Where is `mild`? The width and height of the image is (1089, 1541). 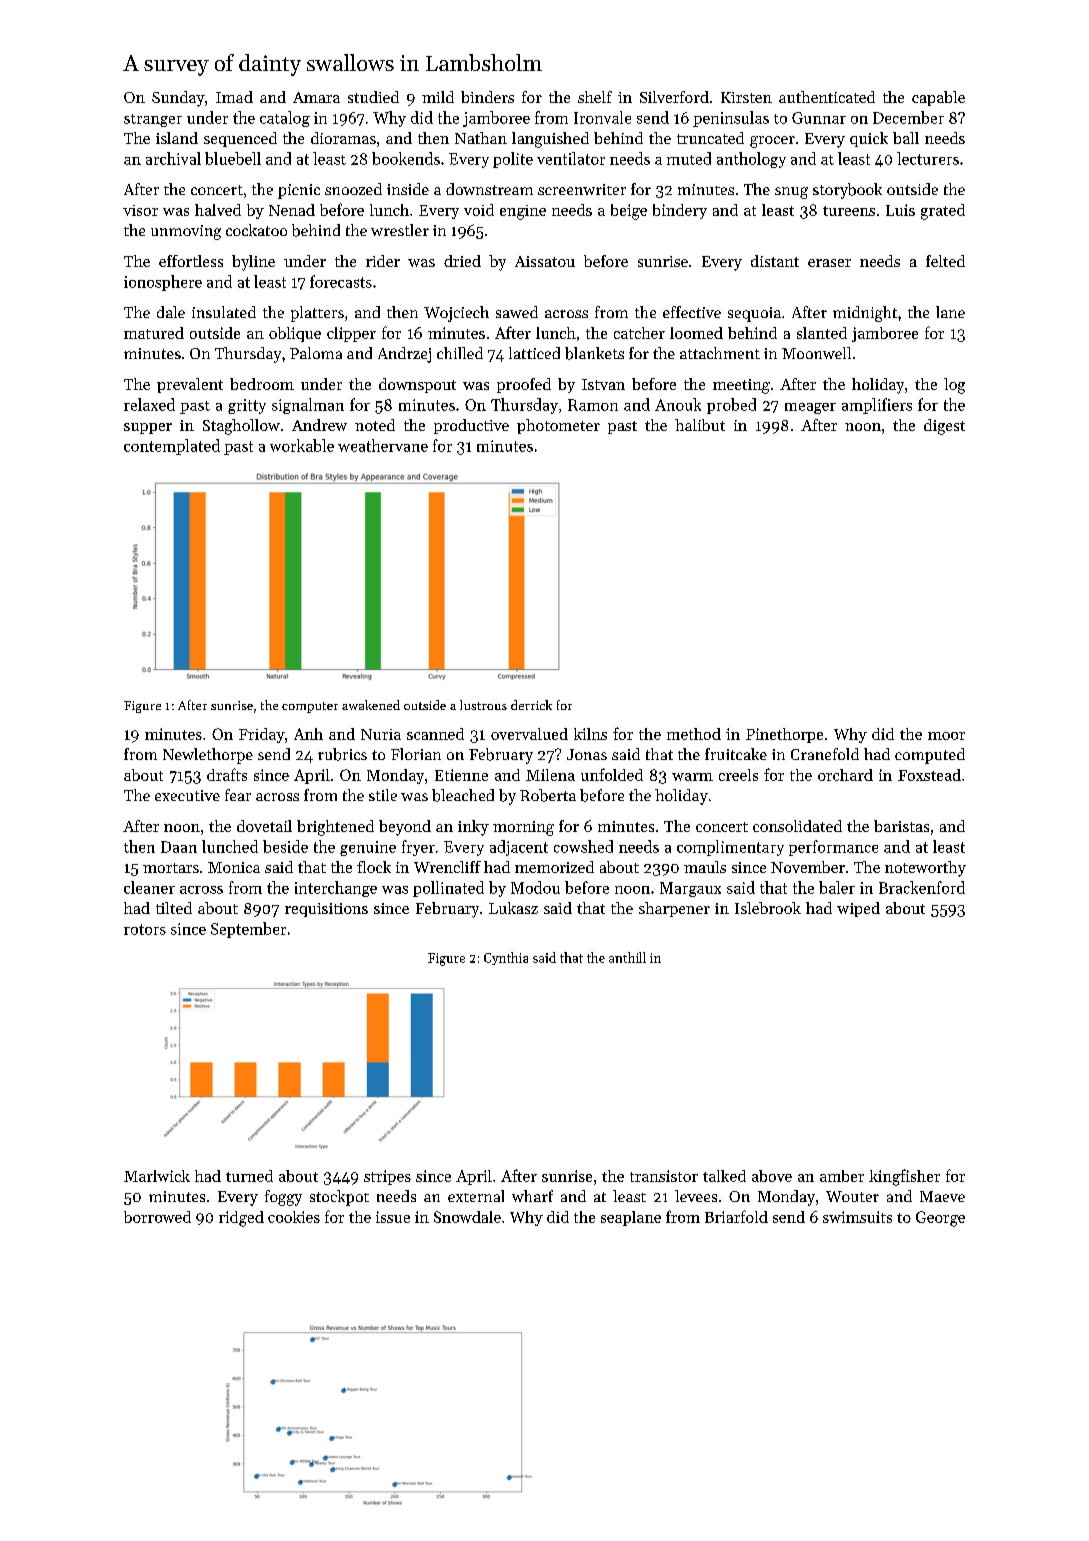 mild is located at coordinates (438, 97).
